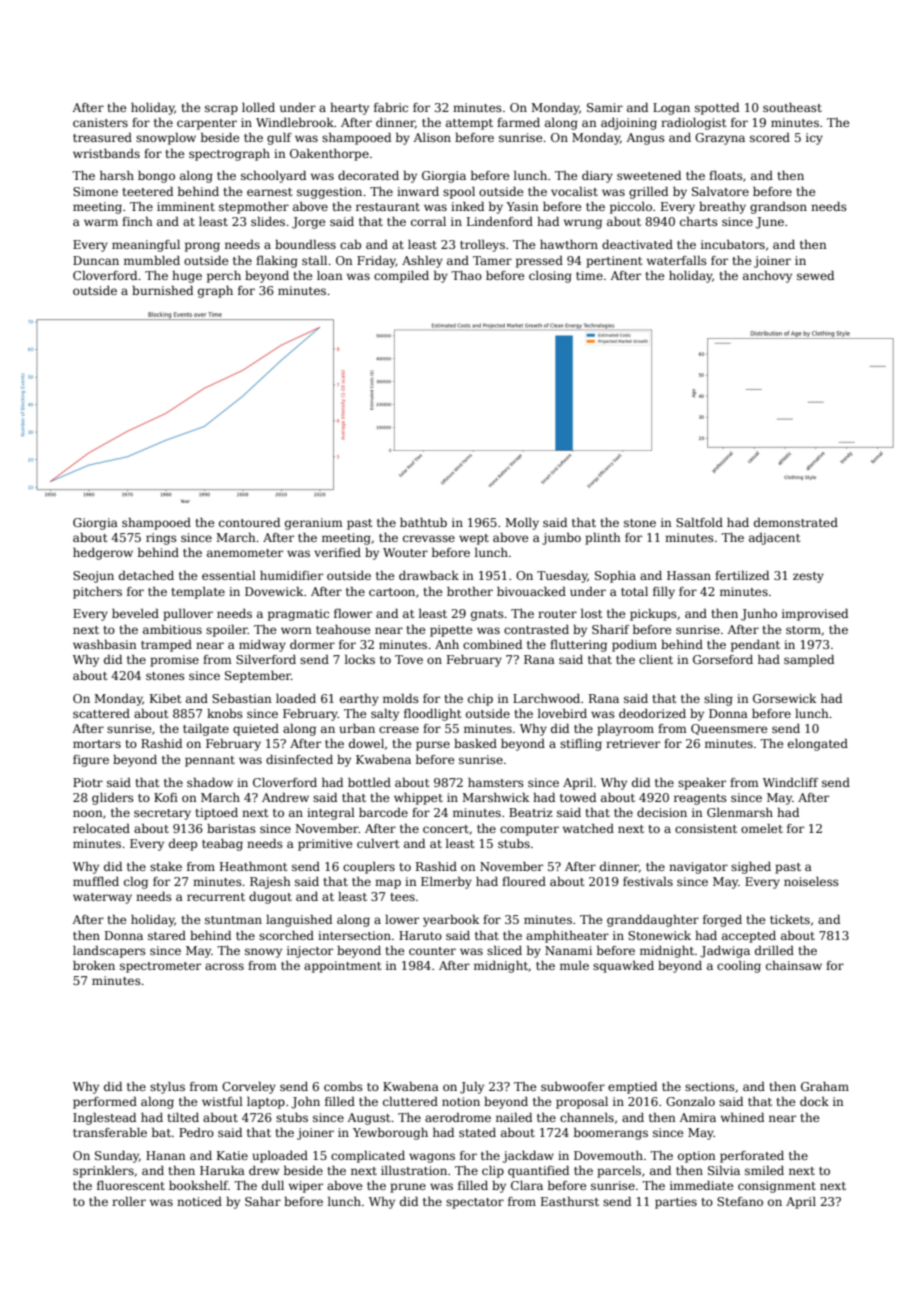 The image size is (924, 1308). I want to click on primitive, so click(325, 845).
